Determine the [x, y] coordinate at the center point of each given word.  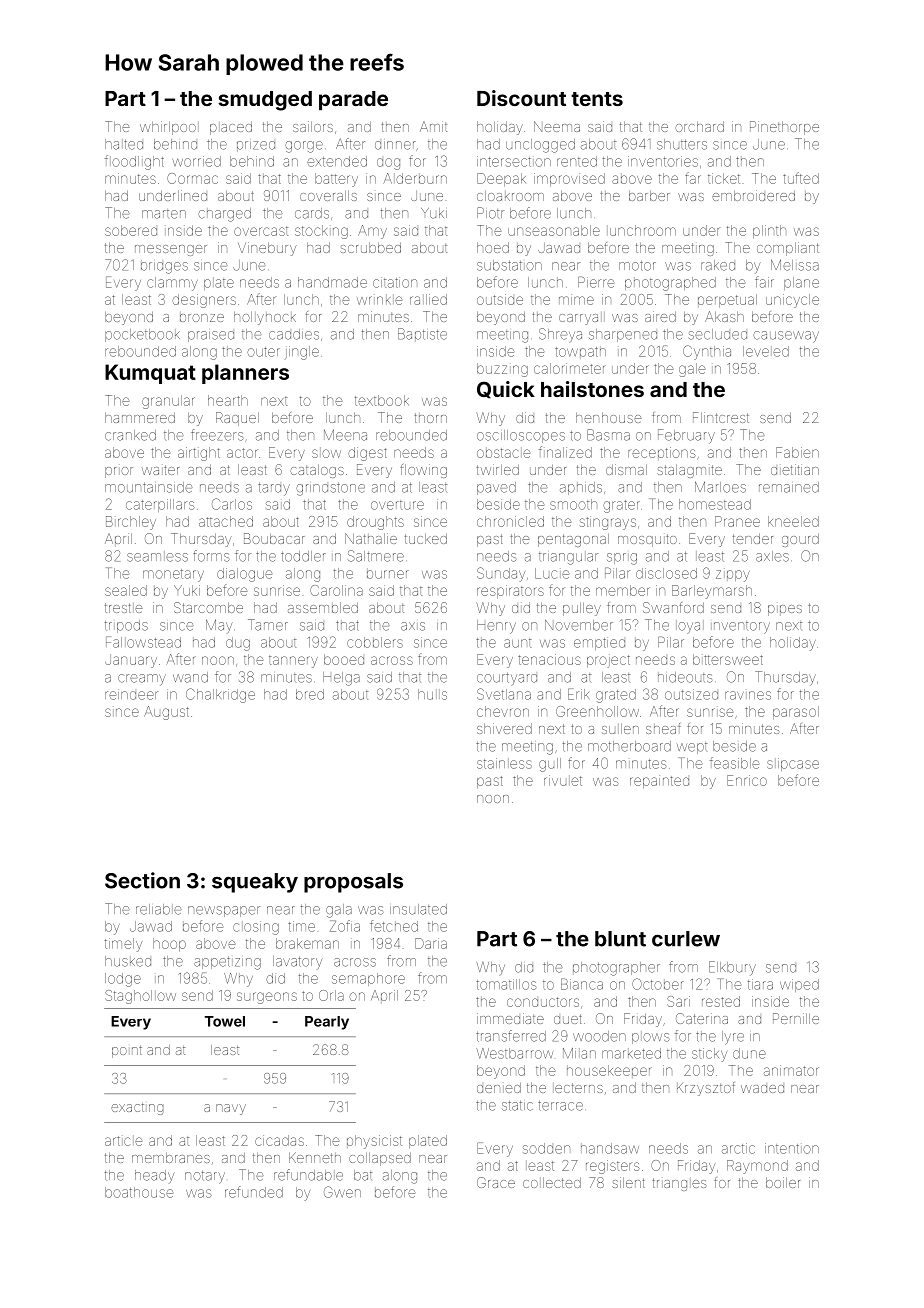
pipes [785, 610]
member [623, 590]
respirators [510, 592]
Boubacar [274, 538]
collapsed [380, 1159]
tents [597, 99]
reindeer [131, 694]
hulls [432, 694]
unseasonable [554, 230]
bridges [164, 267]
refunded [254, 1192]
